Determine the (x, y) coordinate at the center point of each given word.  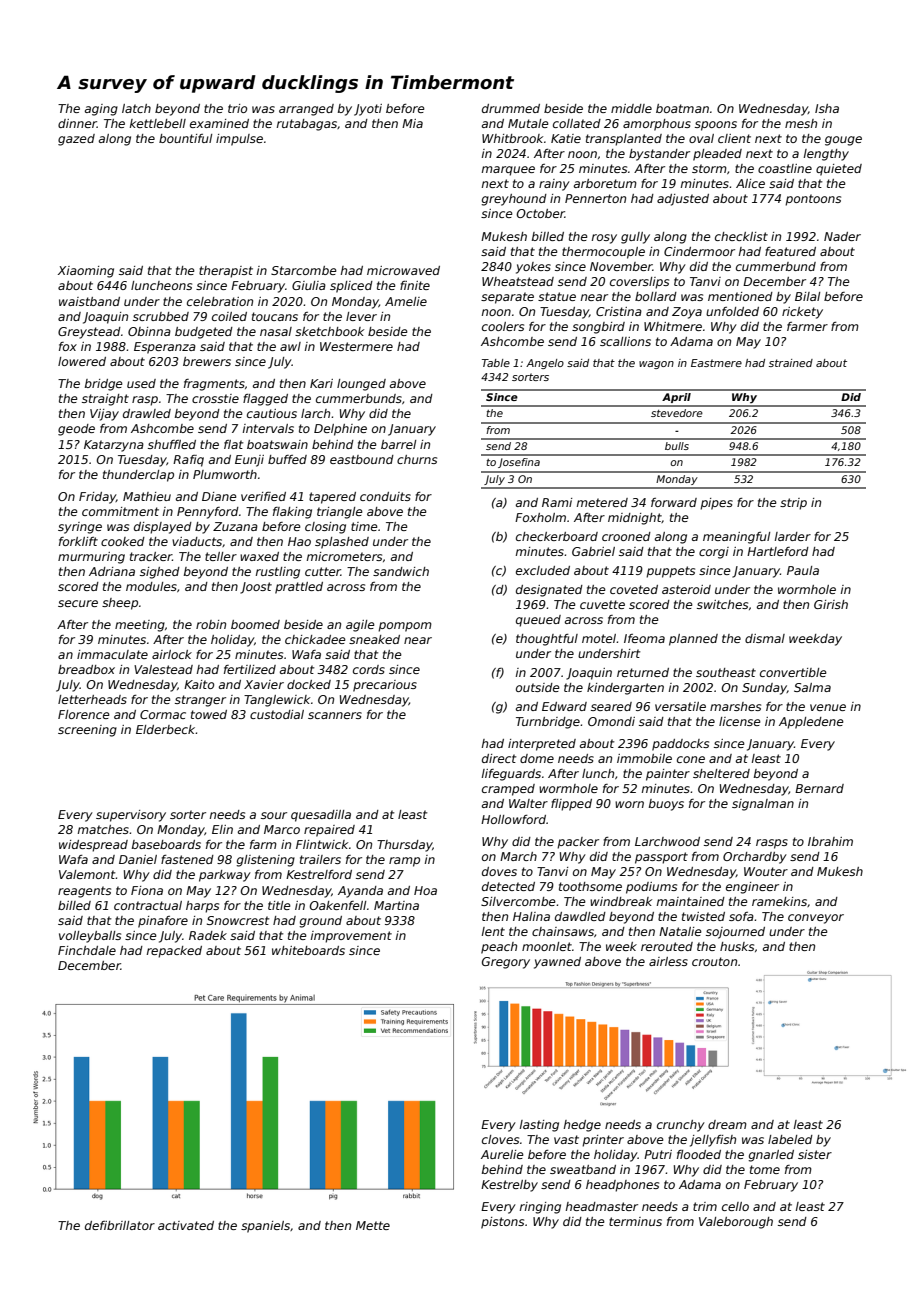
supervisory (131, 816)
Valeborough (736, 1223)
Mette (373, 1225)
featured (790, 251)
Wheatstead (518, 281)
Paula (803, 570)
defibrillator (120, 1225)
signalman (763, 805)
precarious (385, 686)
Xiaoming (86, 272)
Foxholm (540, 517)
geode (76, 430)
